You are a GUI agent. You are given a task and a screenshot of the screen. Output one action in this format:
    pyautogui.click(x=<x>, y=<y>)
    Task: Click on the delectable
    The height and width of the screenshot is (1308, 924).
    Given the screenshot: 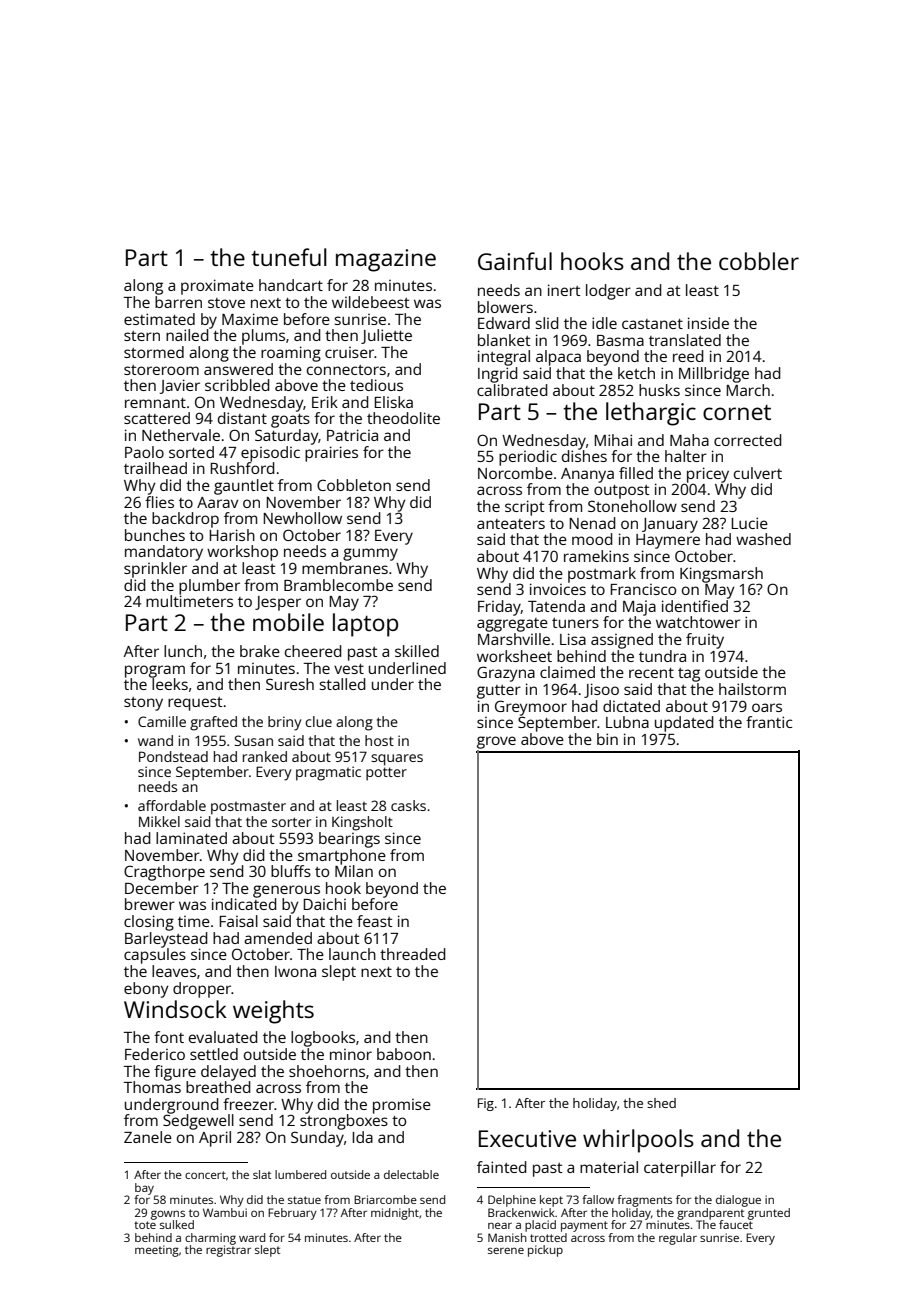 What is the action you would take?
    pyautogui.click(x=411, y=1174)
